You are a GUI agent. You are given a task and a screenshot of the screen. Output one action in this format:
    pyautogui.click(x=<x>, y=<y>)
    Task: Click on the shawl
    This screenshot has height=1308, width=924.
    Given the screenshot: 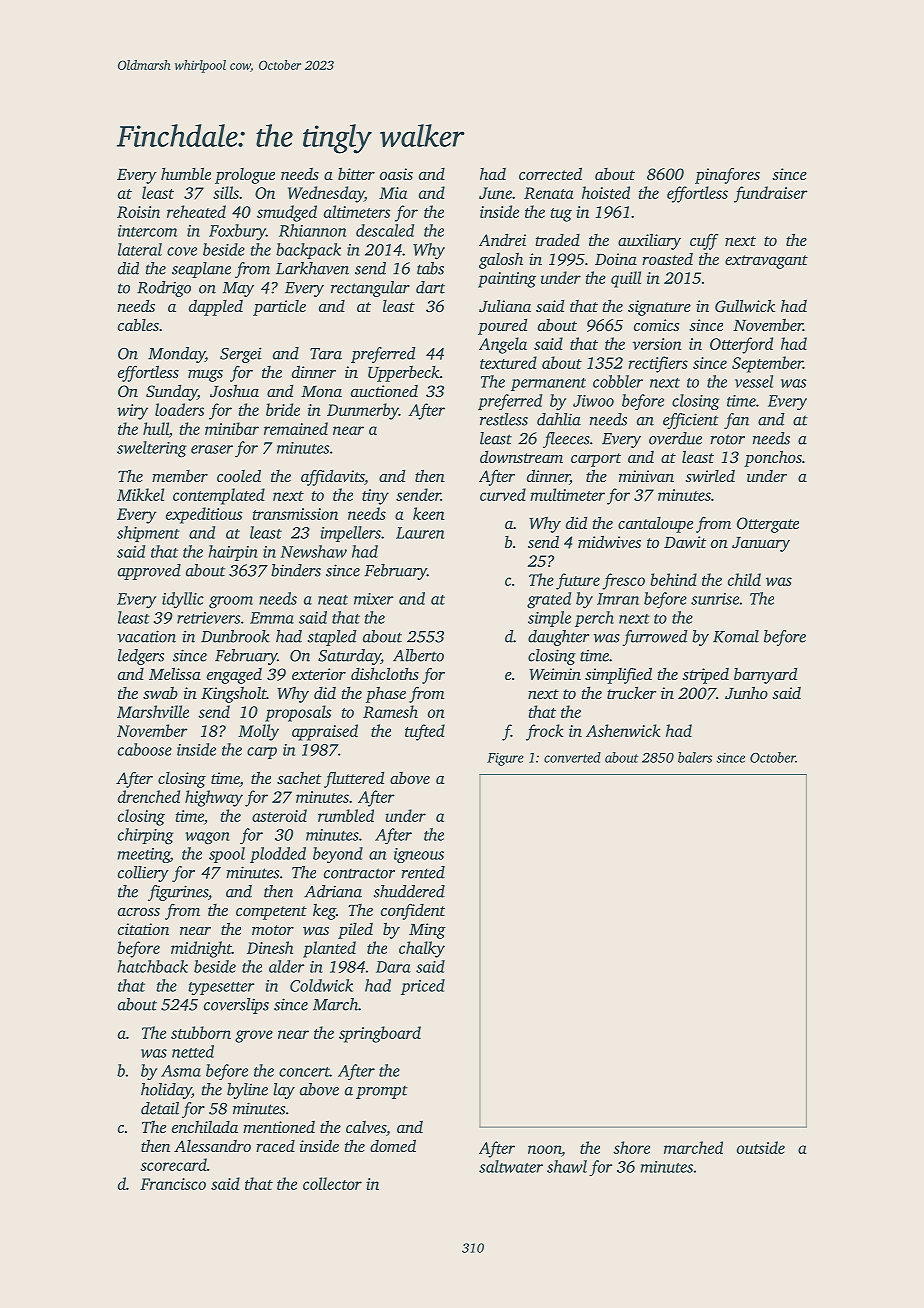 What is the action you would take?
    pyautogui.click(x=567, y=1166)
